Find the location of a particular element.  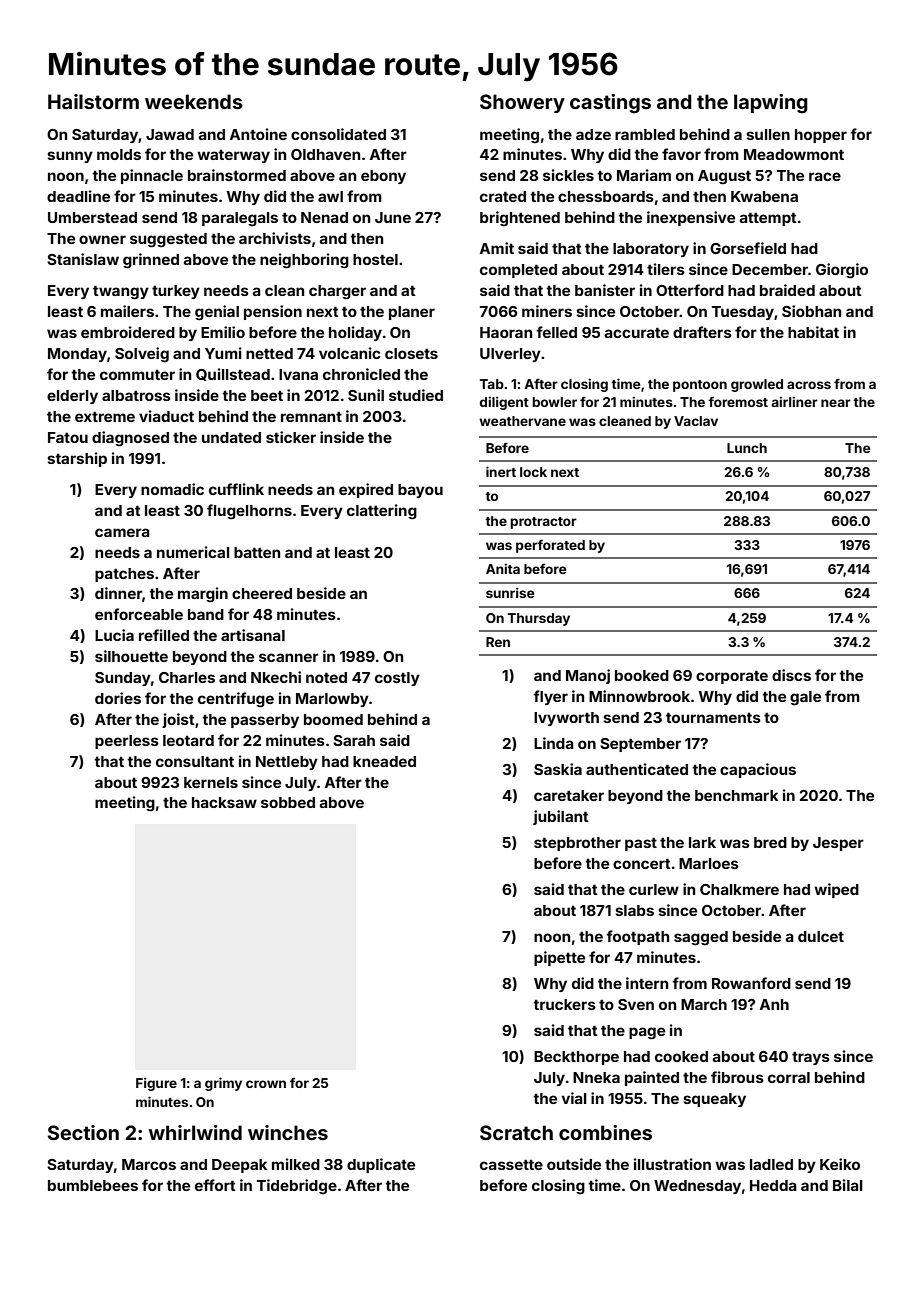

lapwing is located at coordinates (771, 104).
